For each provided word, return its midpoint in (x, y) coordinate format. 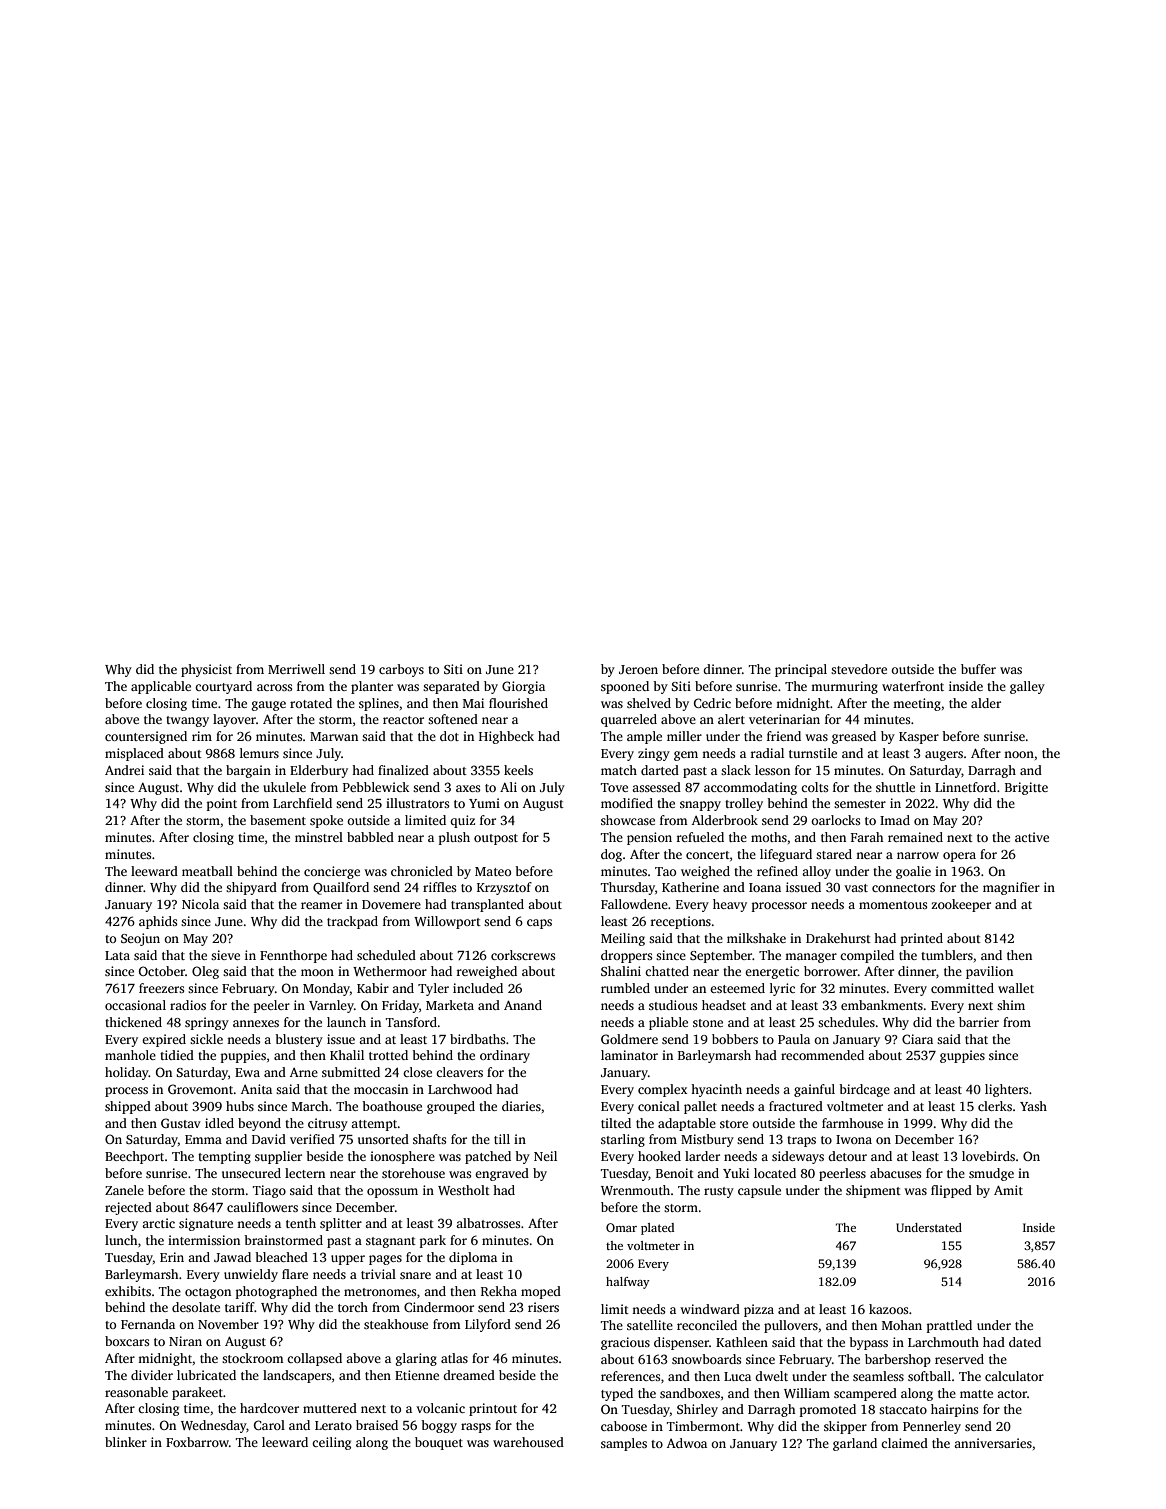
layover (234, 720)
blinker (126, 1442)
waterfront (913, 686)
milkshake (756, 938)
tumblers (947, 955)
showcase (628, 820)
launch (346, 1022)
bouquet (439, 1443)
